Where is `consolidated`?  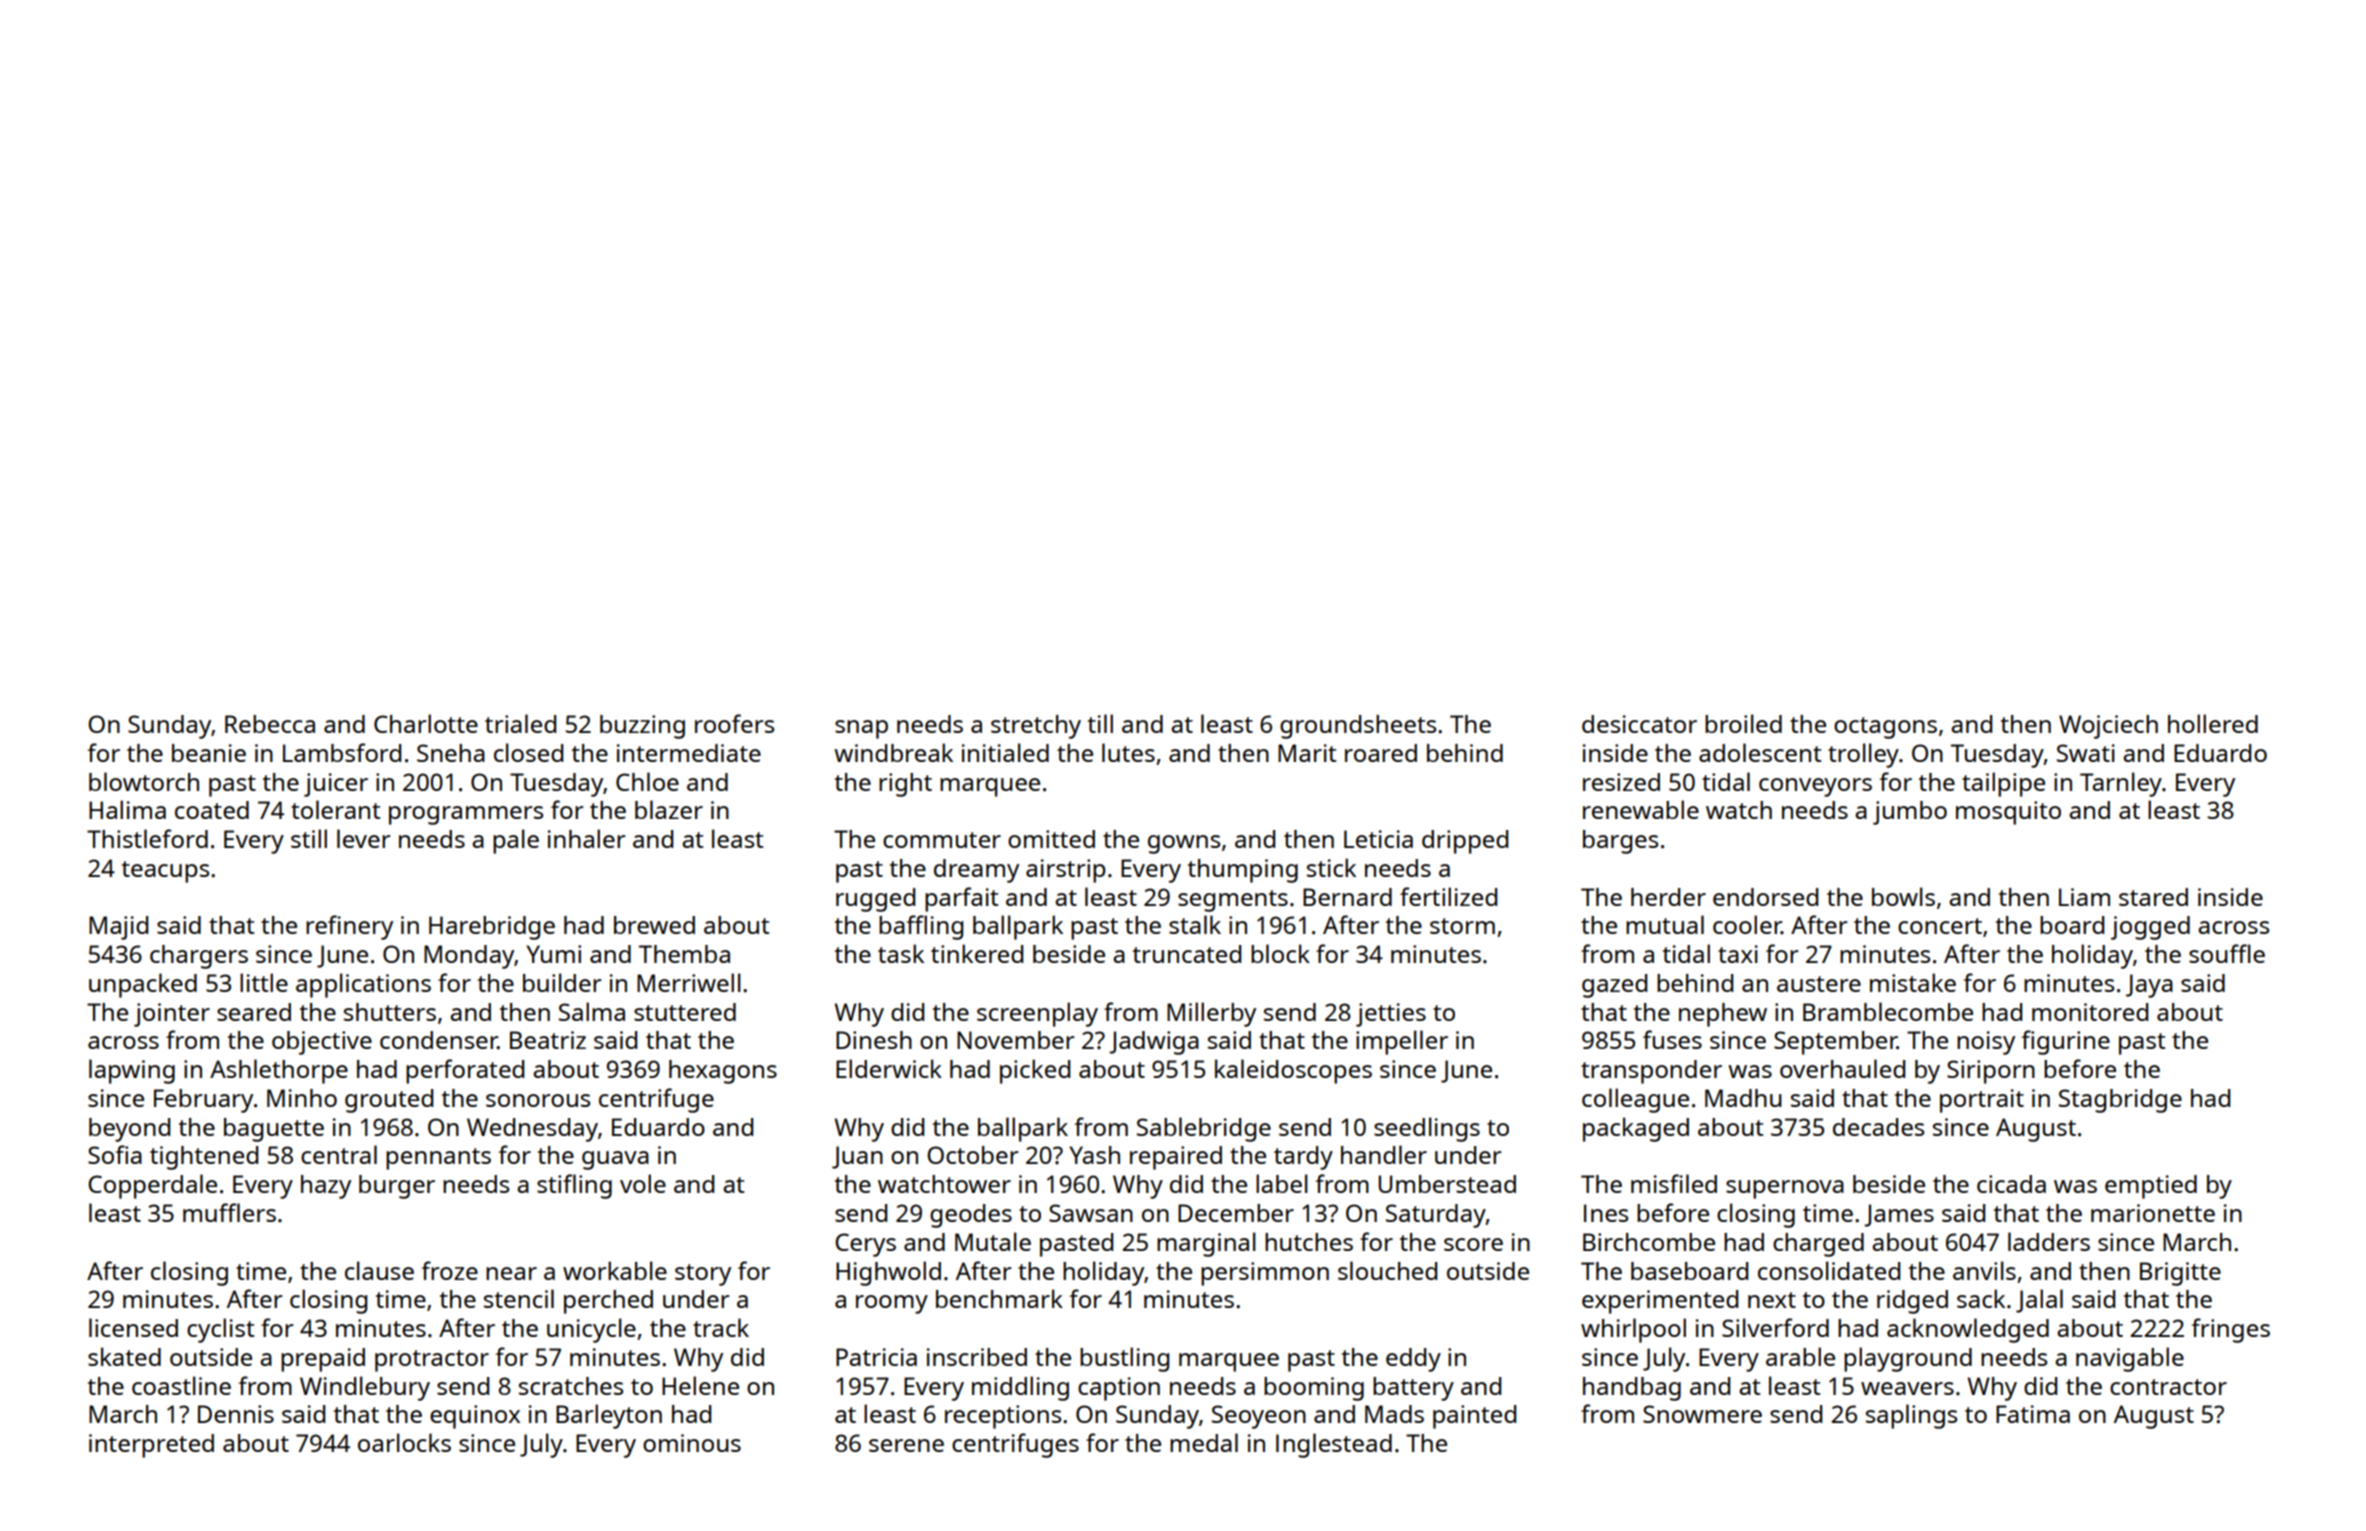
consolidated is located at coordinates (1829, 1270).
